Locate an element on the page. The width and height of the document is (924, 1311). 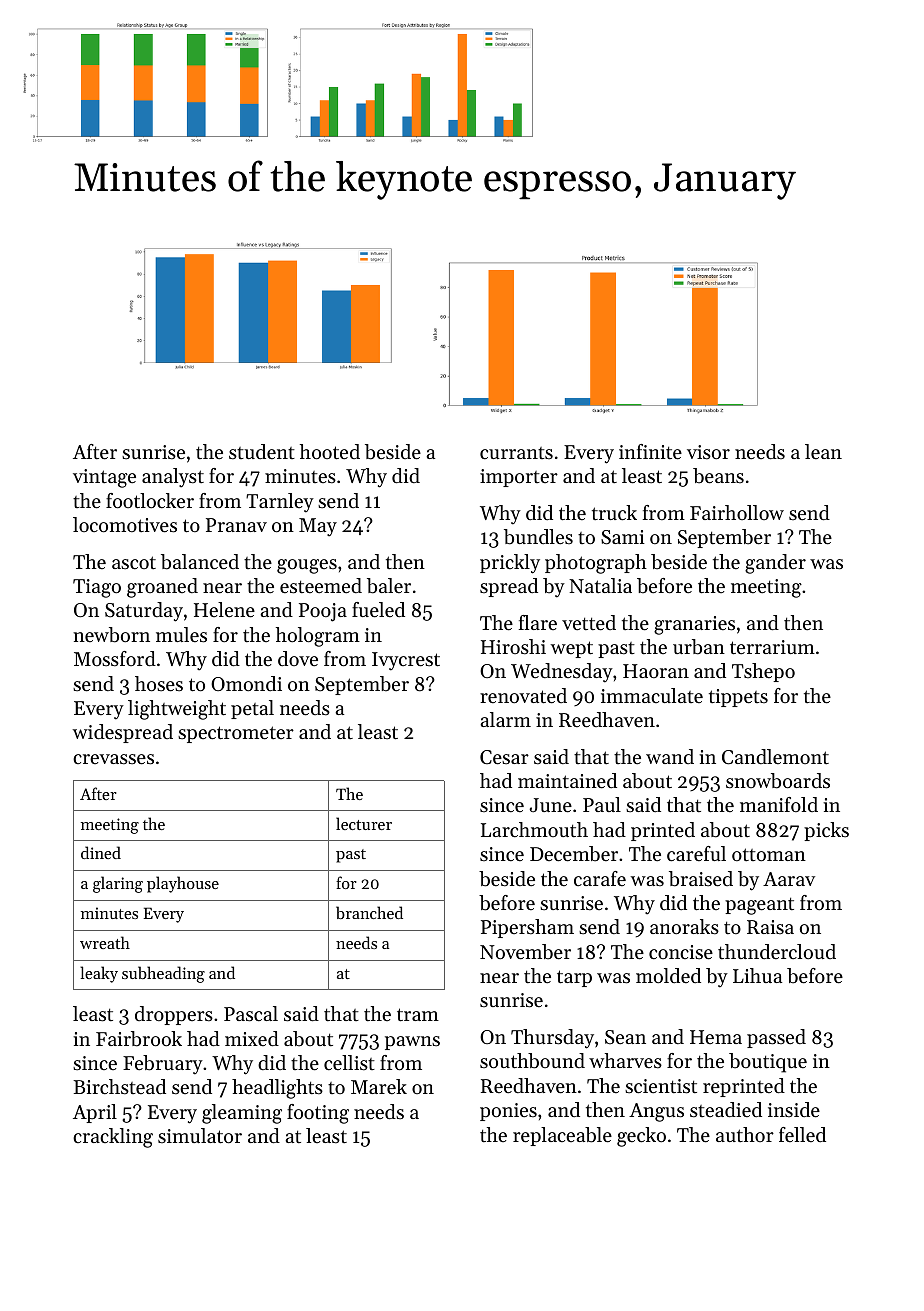
Ivycrest is located at coordinates (406, 661).
